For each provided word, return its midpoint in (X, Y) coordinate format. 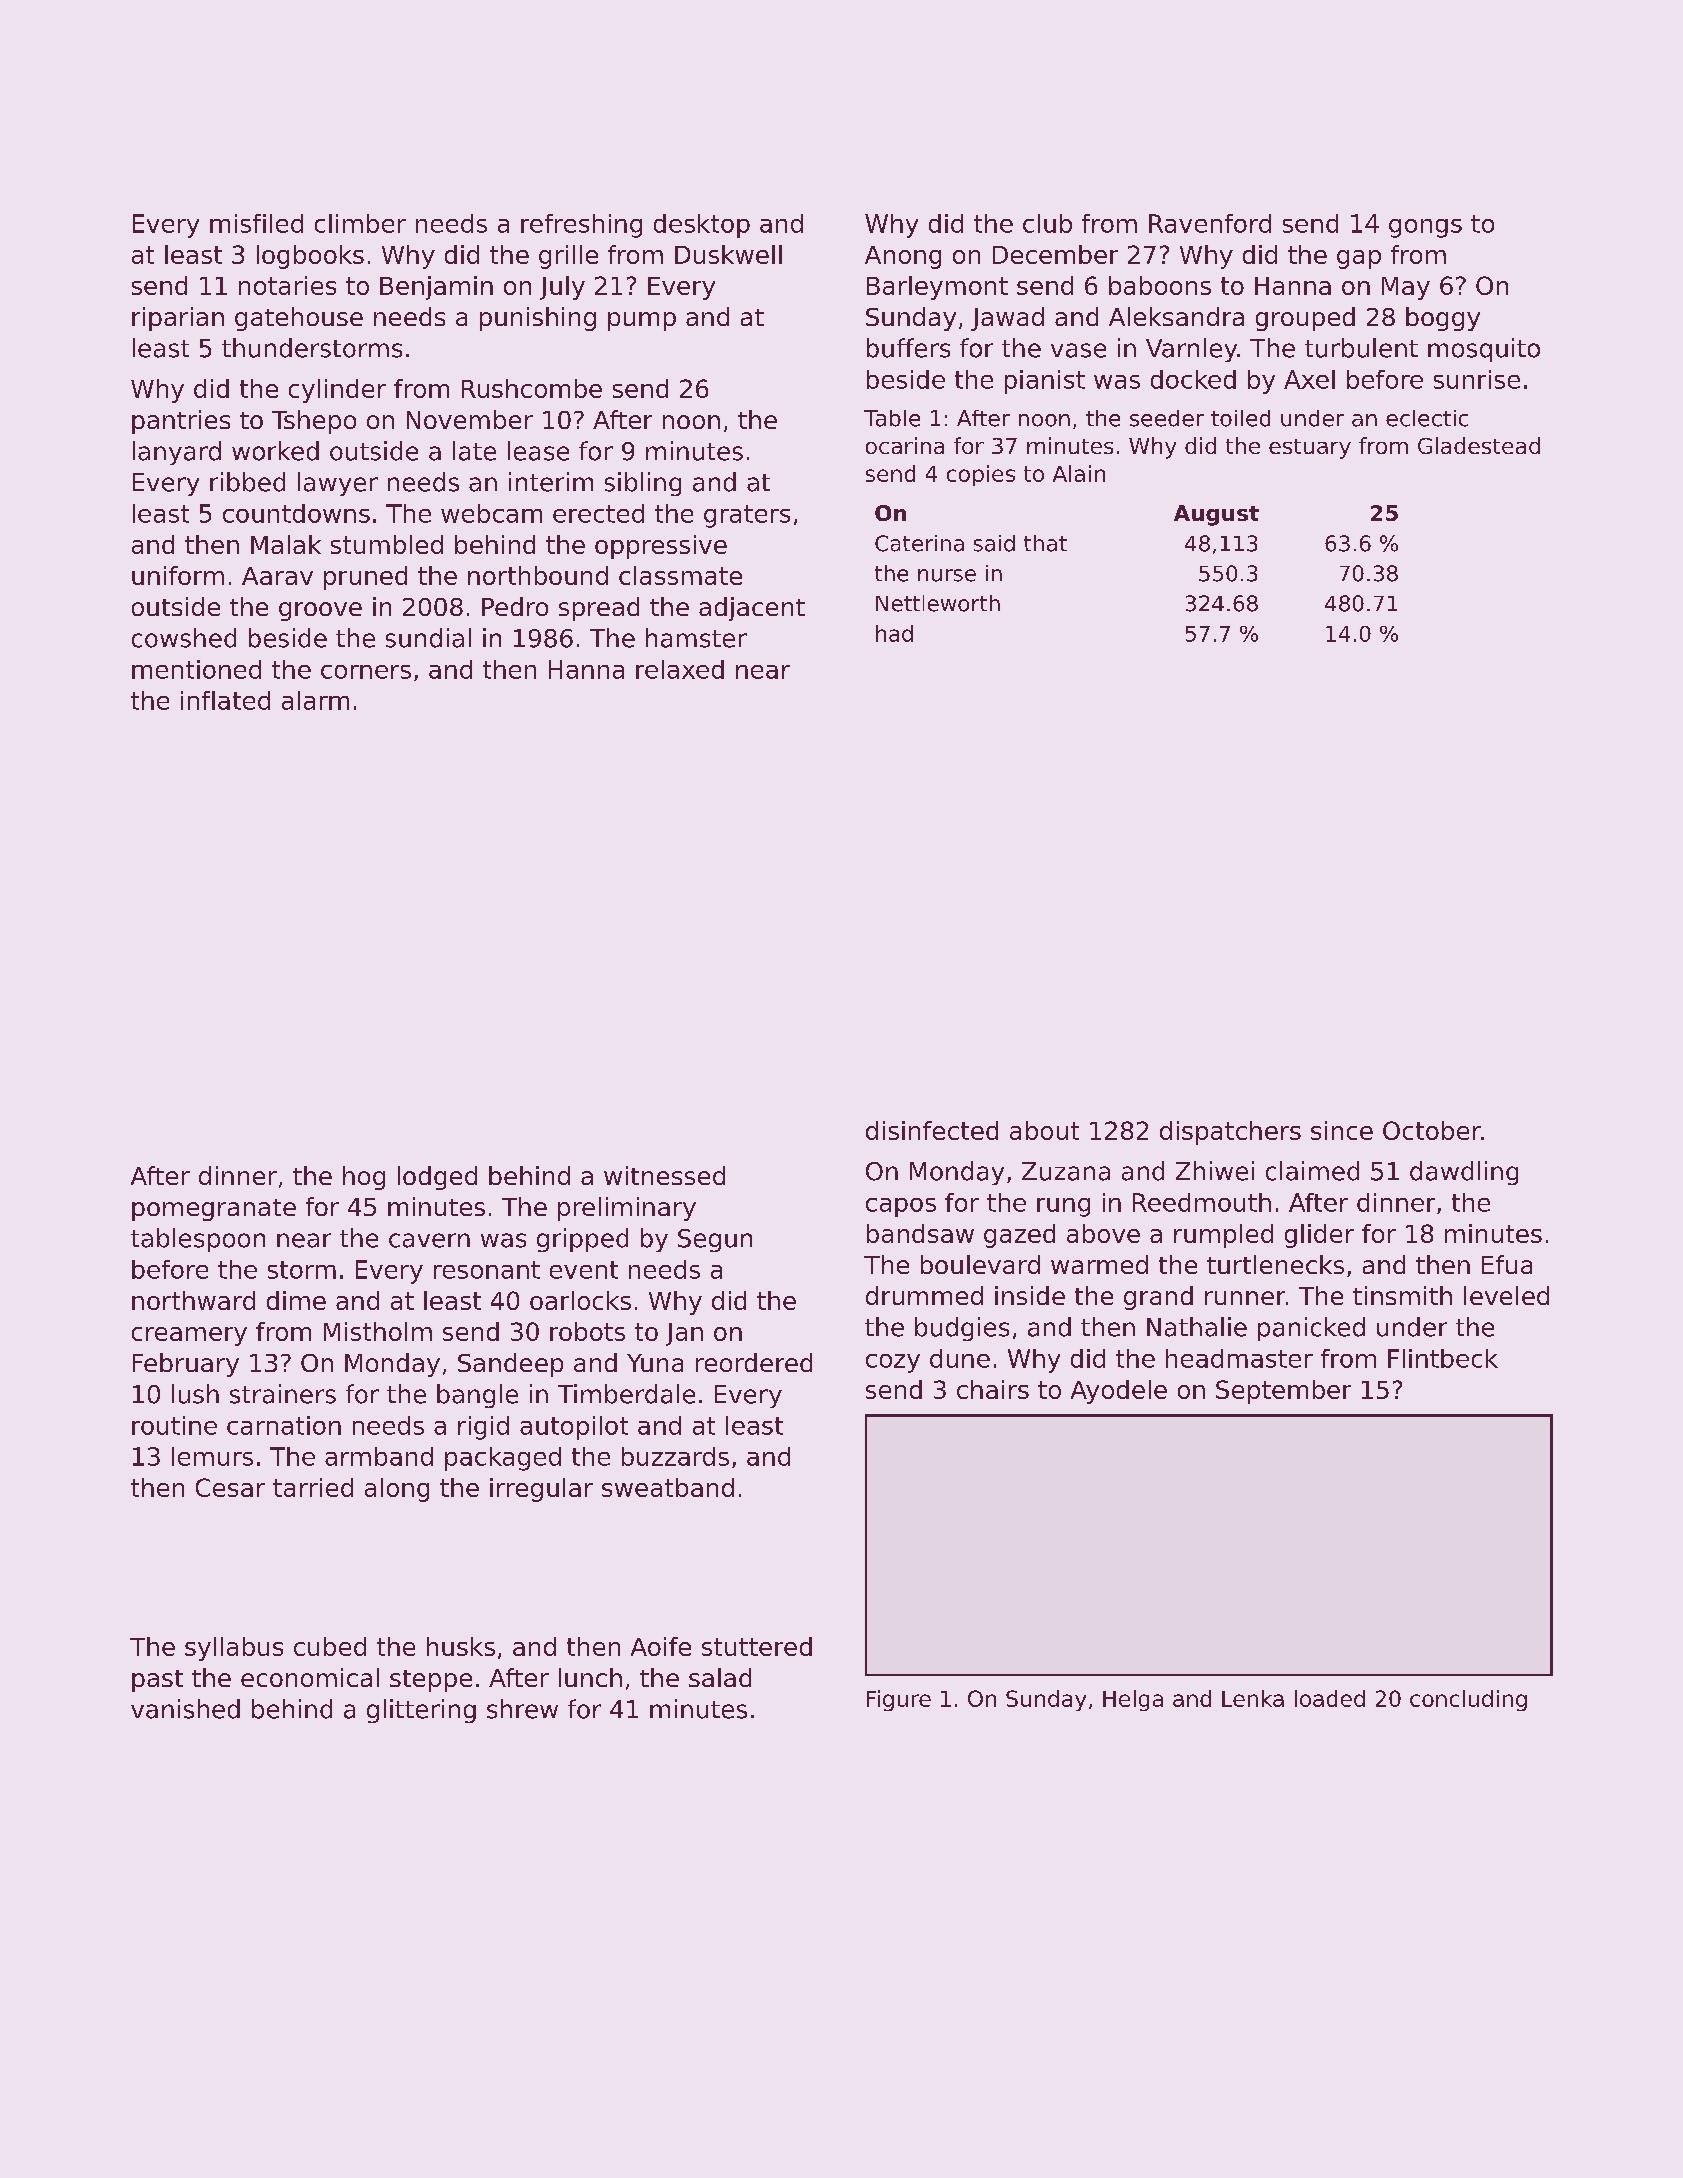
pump (642, 321)
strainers (283, 1394)
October (1432, 1130)
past (157, 1681)
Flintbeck (1443, 1358)
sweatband (668, 1487)
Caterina (919, 543)
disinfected (932, 1130)
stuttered (757, 1646)
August (1216, 515)
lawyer (338, 484)
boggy (1443, 319)
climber (360, 223)
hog (364, 1178)
